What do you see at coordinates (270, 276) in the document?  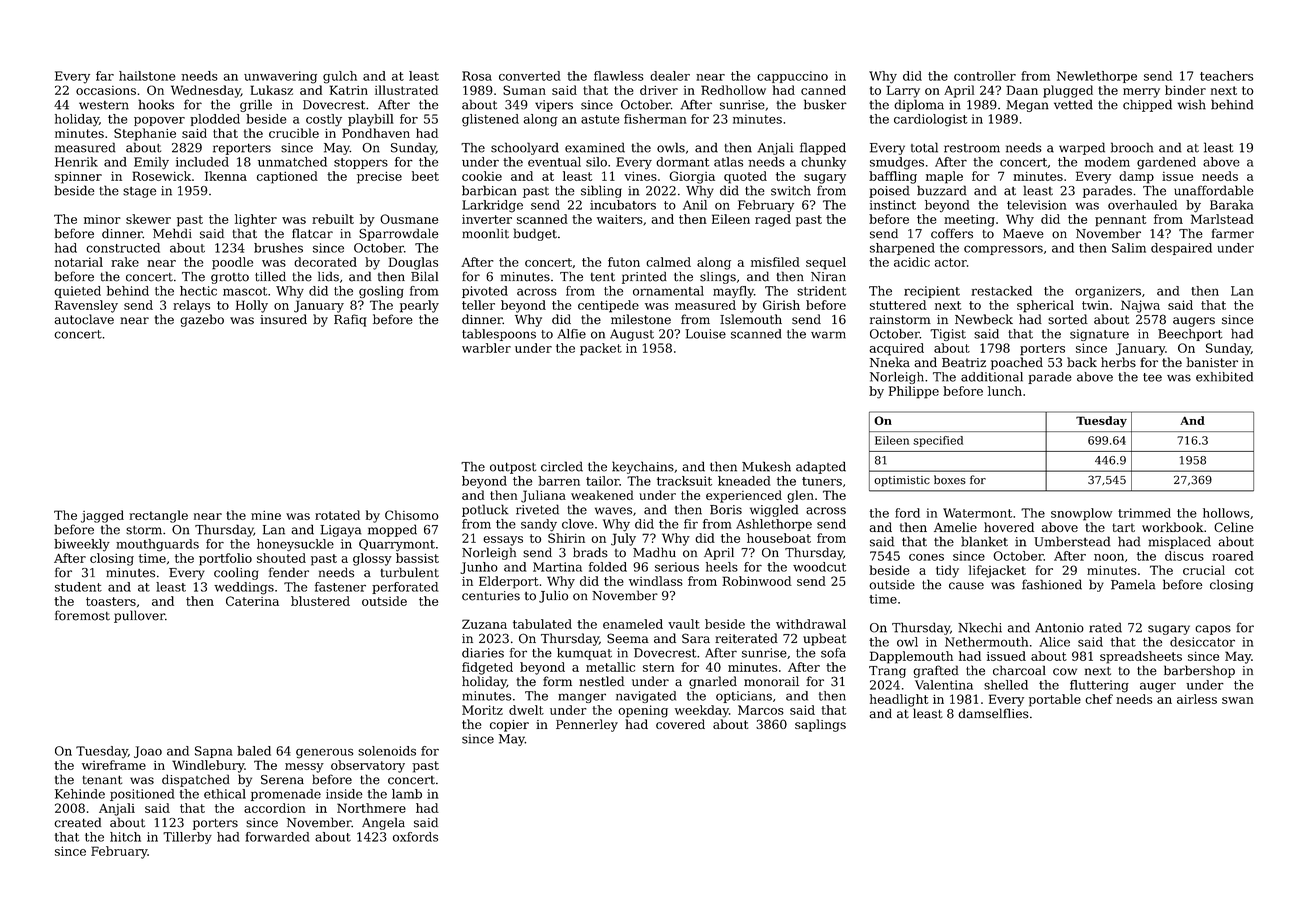 I see `tilled` at bounding box center [270, 276].
